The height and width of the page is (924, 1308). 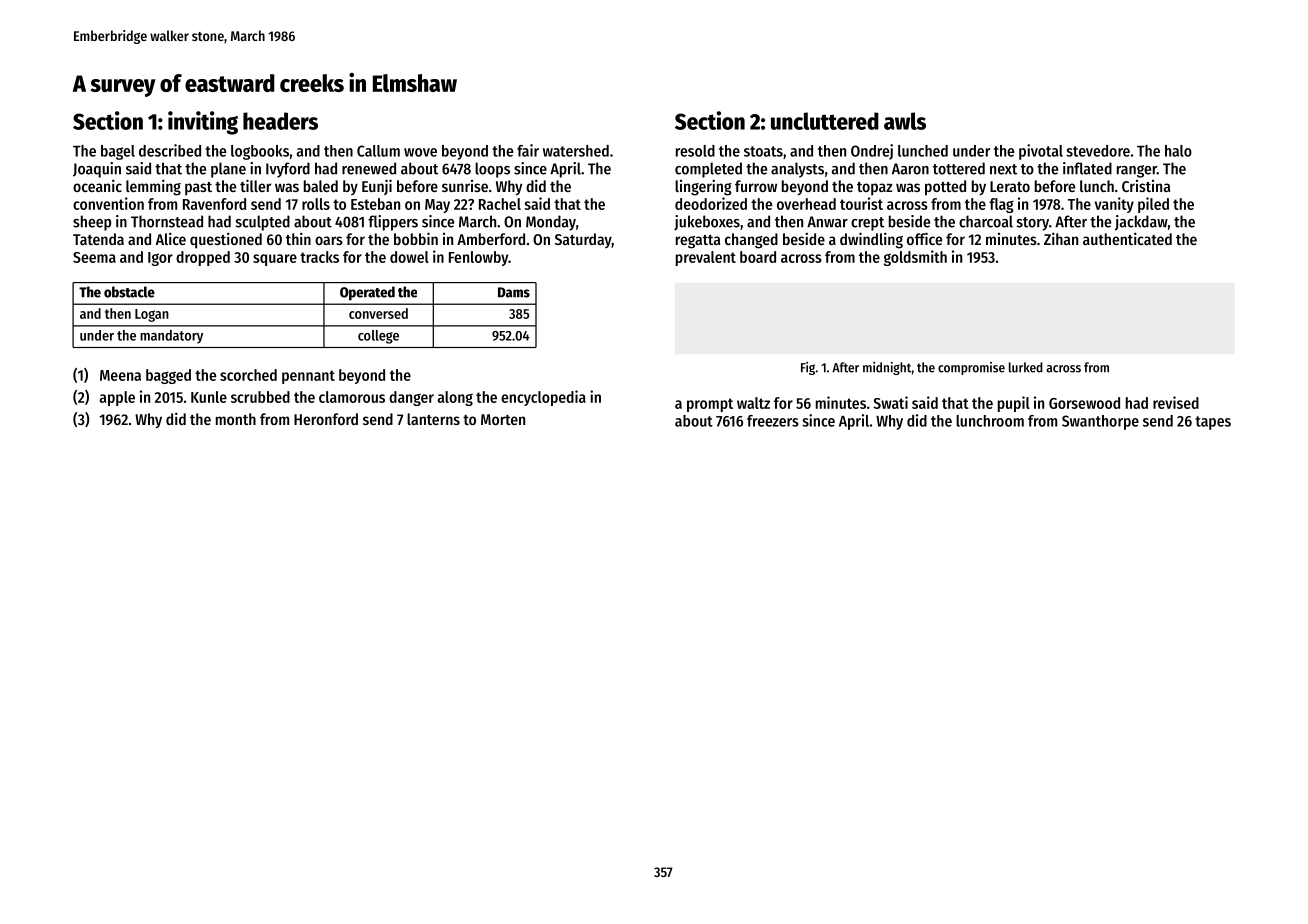 I want to click on mandatory, so click(x=171, y=337).
